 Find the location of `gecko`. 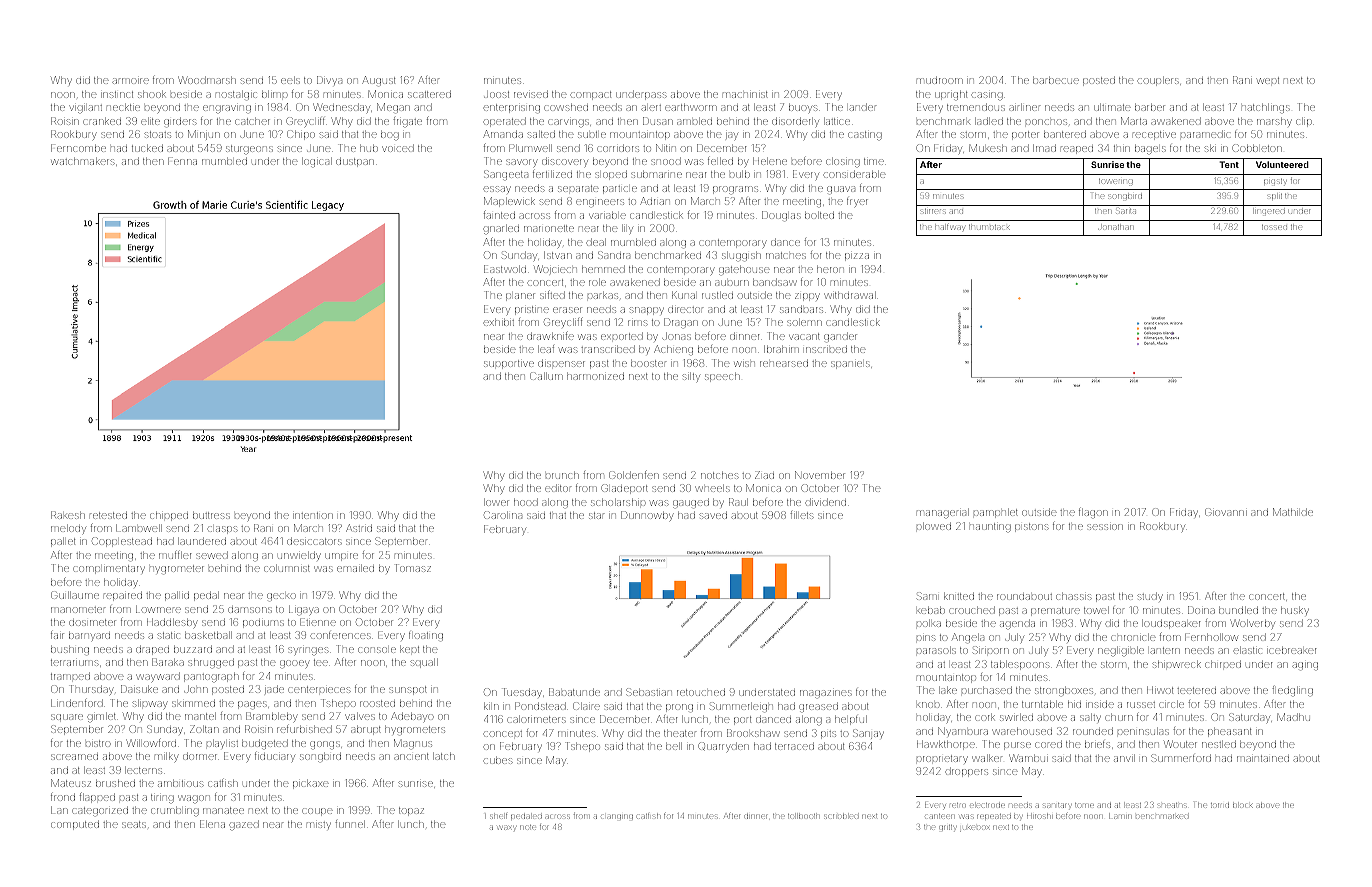

gecko is located at coordinates (281, 596).
